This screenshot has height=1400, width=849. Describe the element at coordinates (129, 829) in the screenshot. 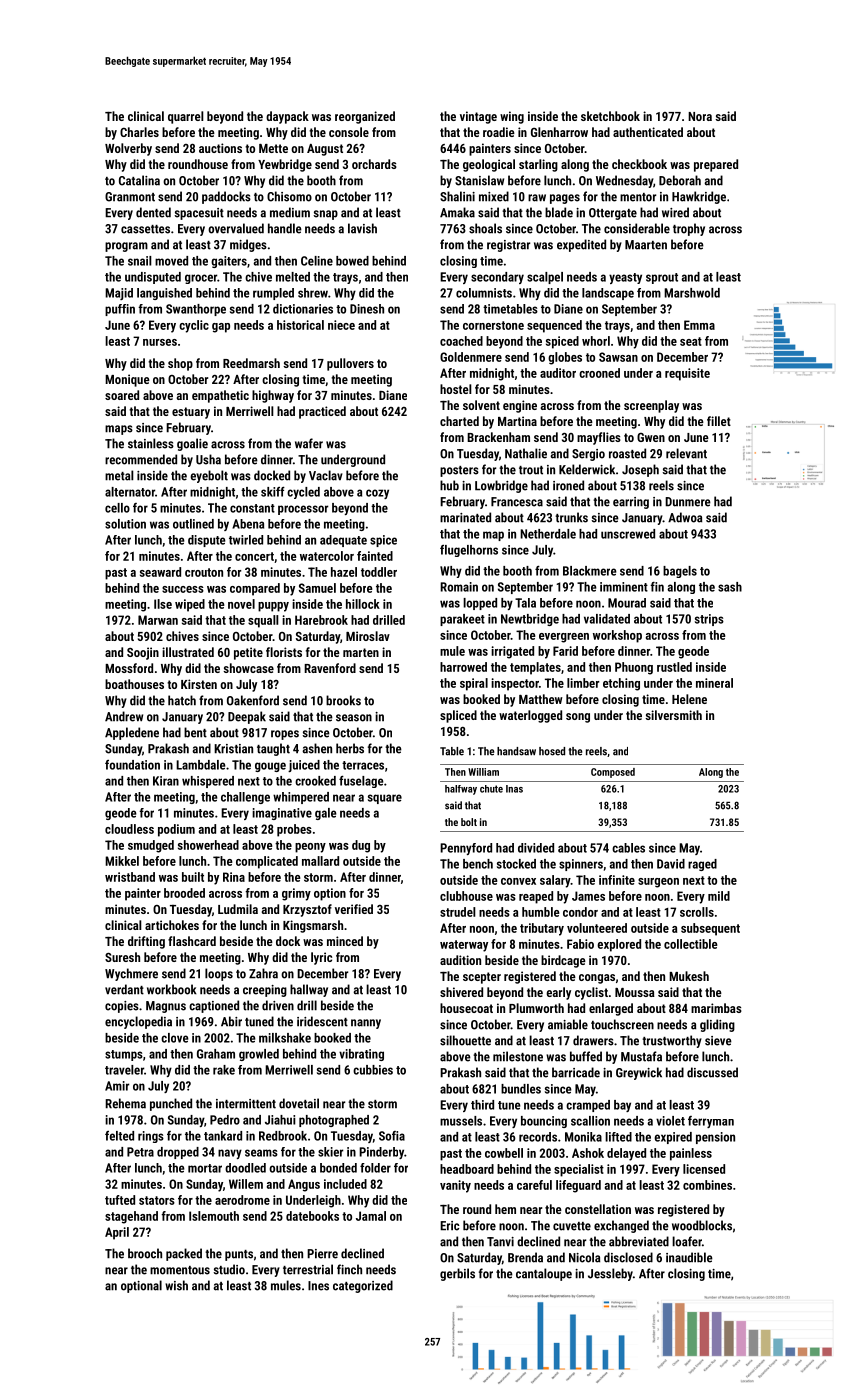

I see `cloudless` at that location.
